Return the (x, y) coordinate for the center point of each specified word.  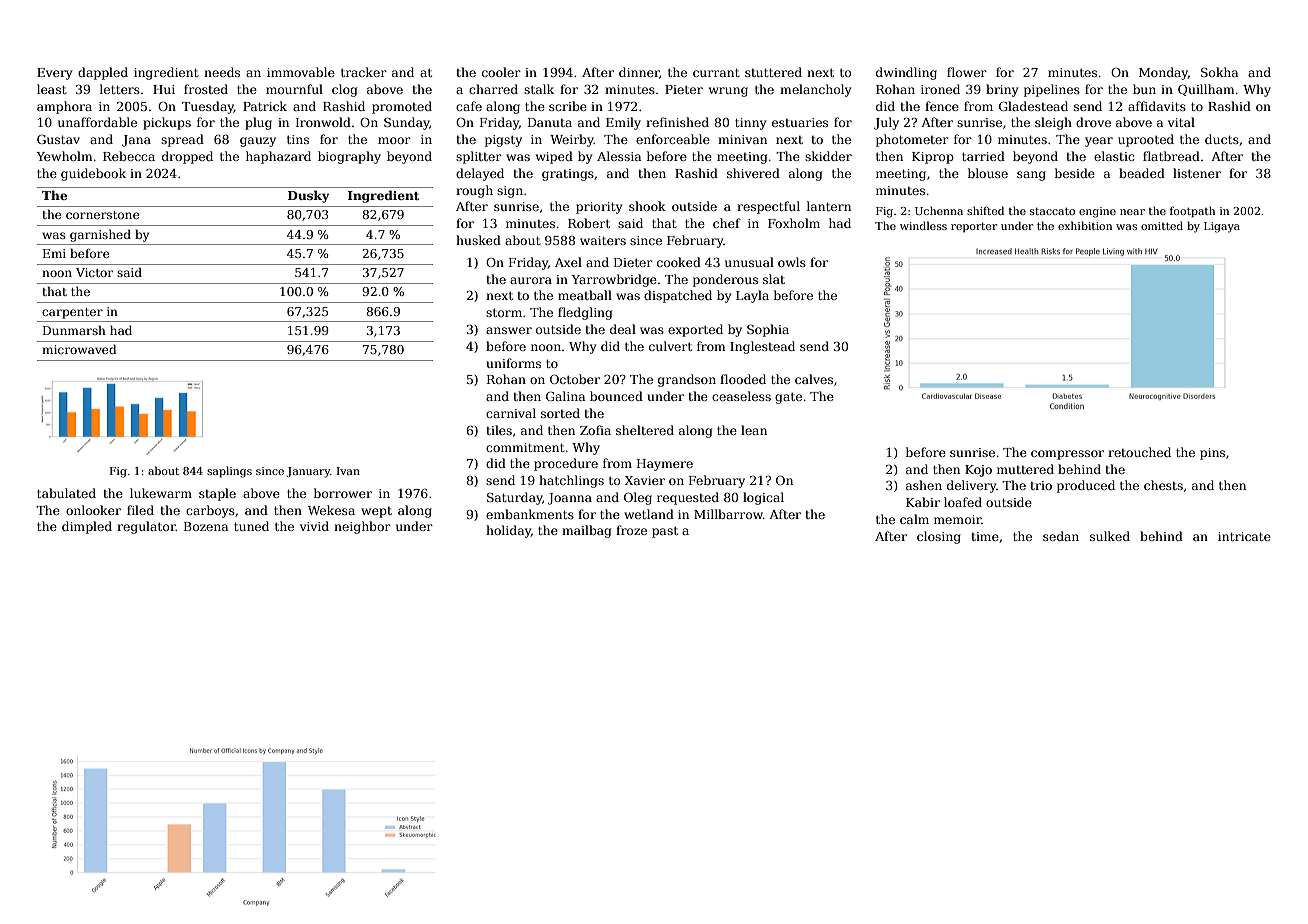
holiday (508, 531)
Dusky (308, 196)
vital (1181, 122)
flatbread (1171, 156)
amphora (64, 107)
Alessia (619, 156)
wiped (554, 157)
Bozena (206, 526)
